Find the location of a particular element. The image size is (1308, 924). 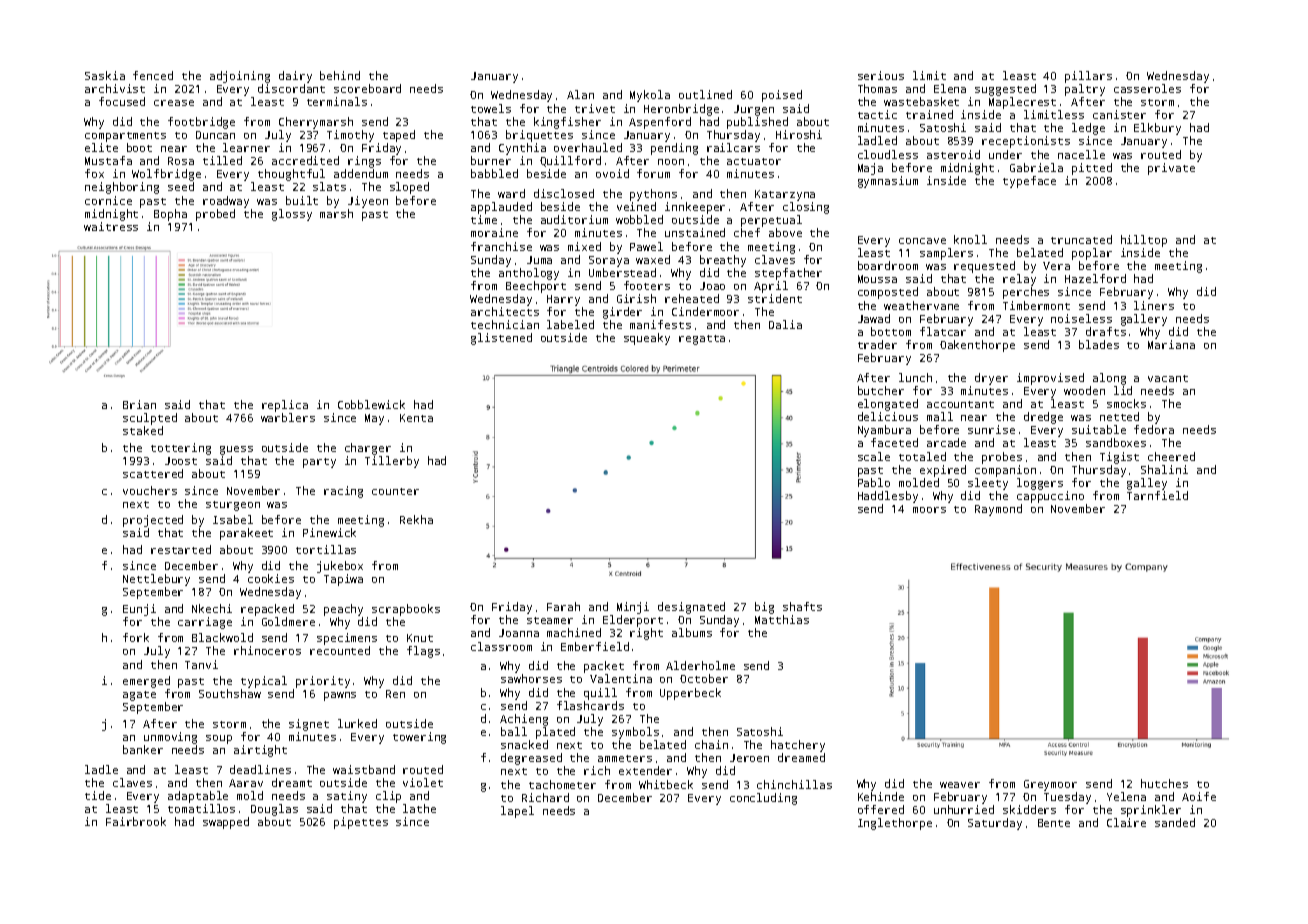

glistened is located at coordinates (501, 339).
